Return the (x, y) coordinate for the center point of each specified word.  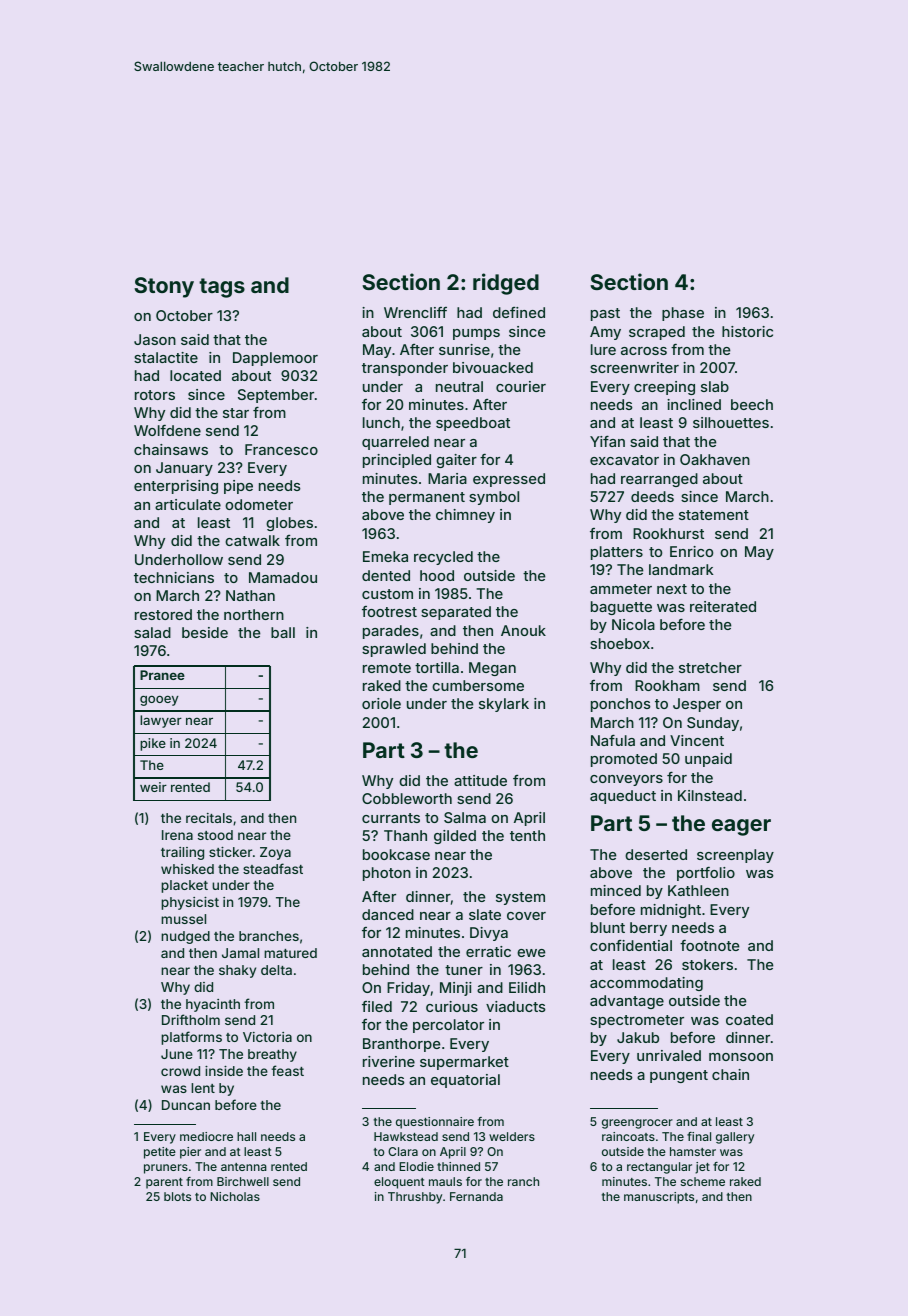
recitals (209, 818)
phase (683, 314)
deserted (656, 854)
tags (222, 288)
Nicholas (235, 1196)
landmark (681, 569)
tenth (527, 835)
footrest (389, 611)
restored (163, 614)
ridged (506, 284)
